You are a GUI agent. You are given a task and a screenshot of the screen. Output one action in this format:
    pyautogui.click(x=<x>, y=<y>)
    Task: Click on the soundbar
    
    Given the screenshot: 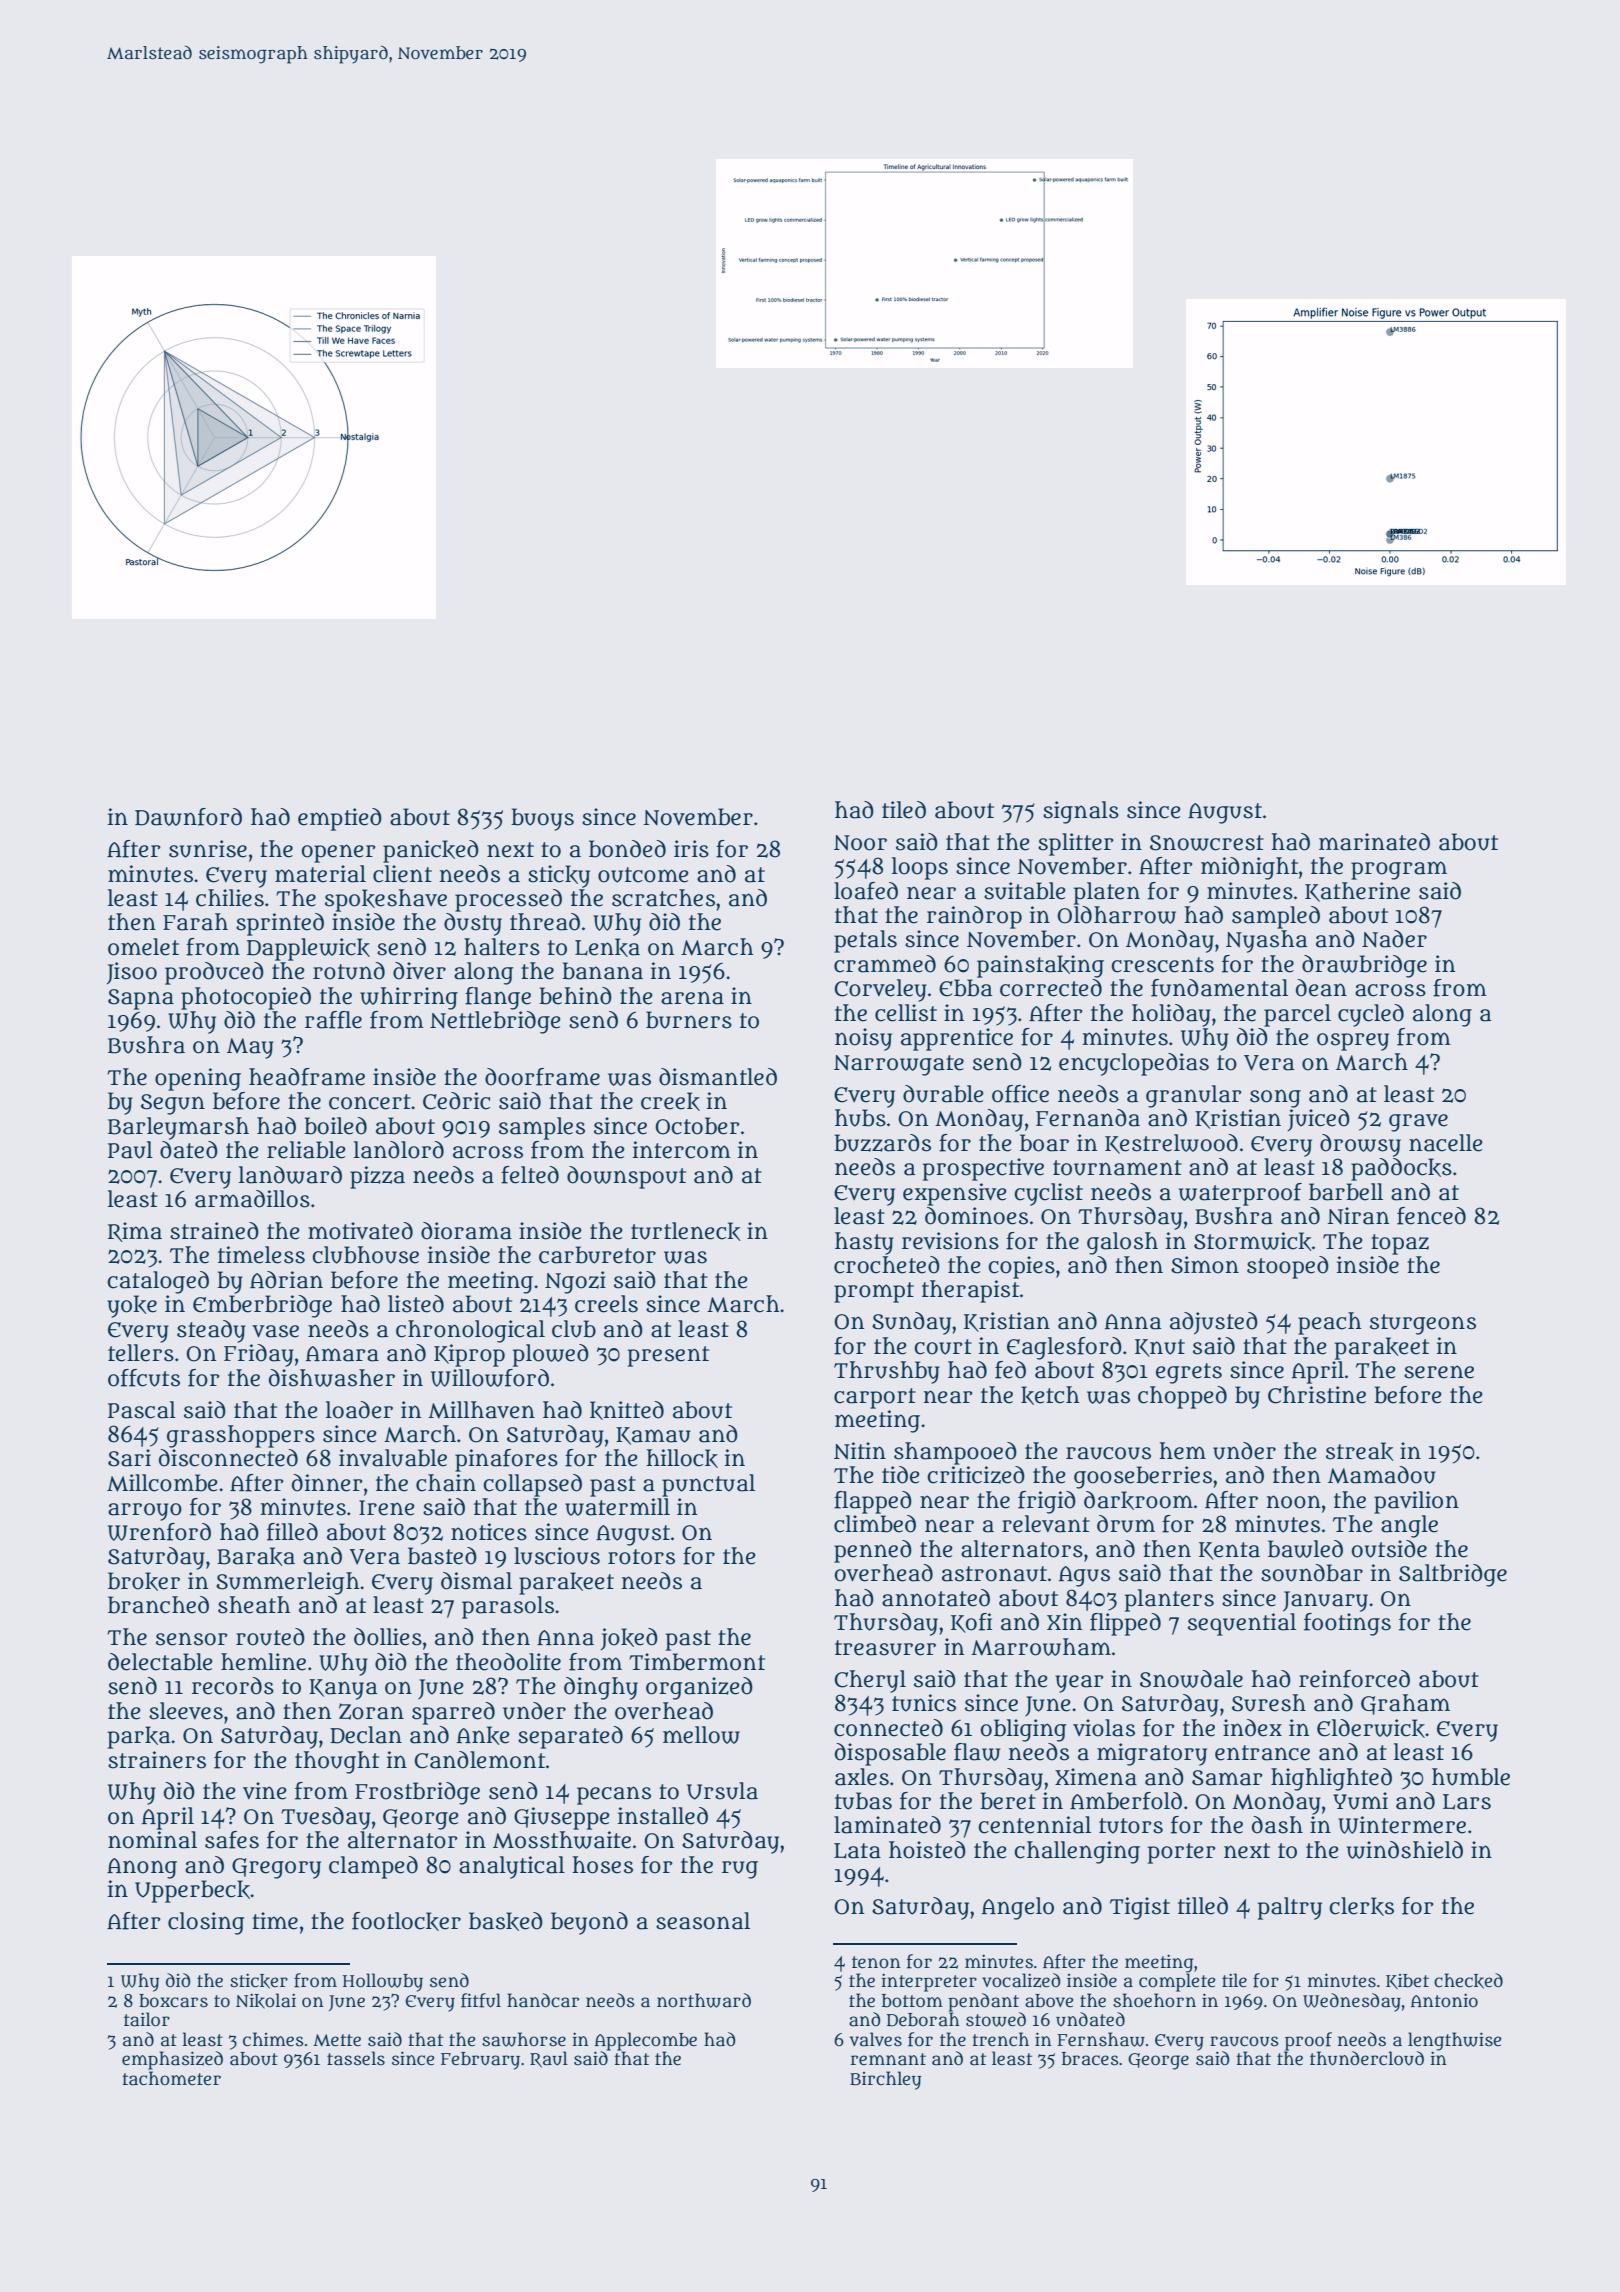 What is the action you would take?
    pyautogui.click(x=1312, y=1573)
